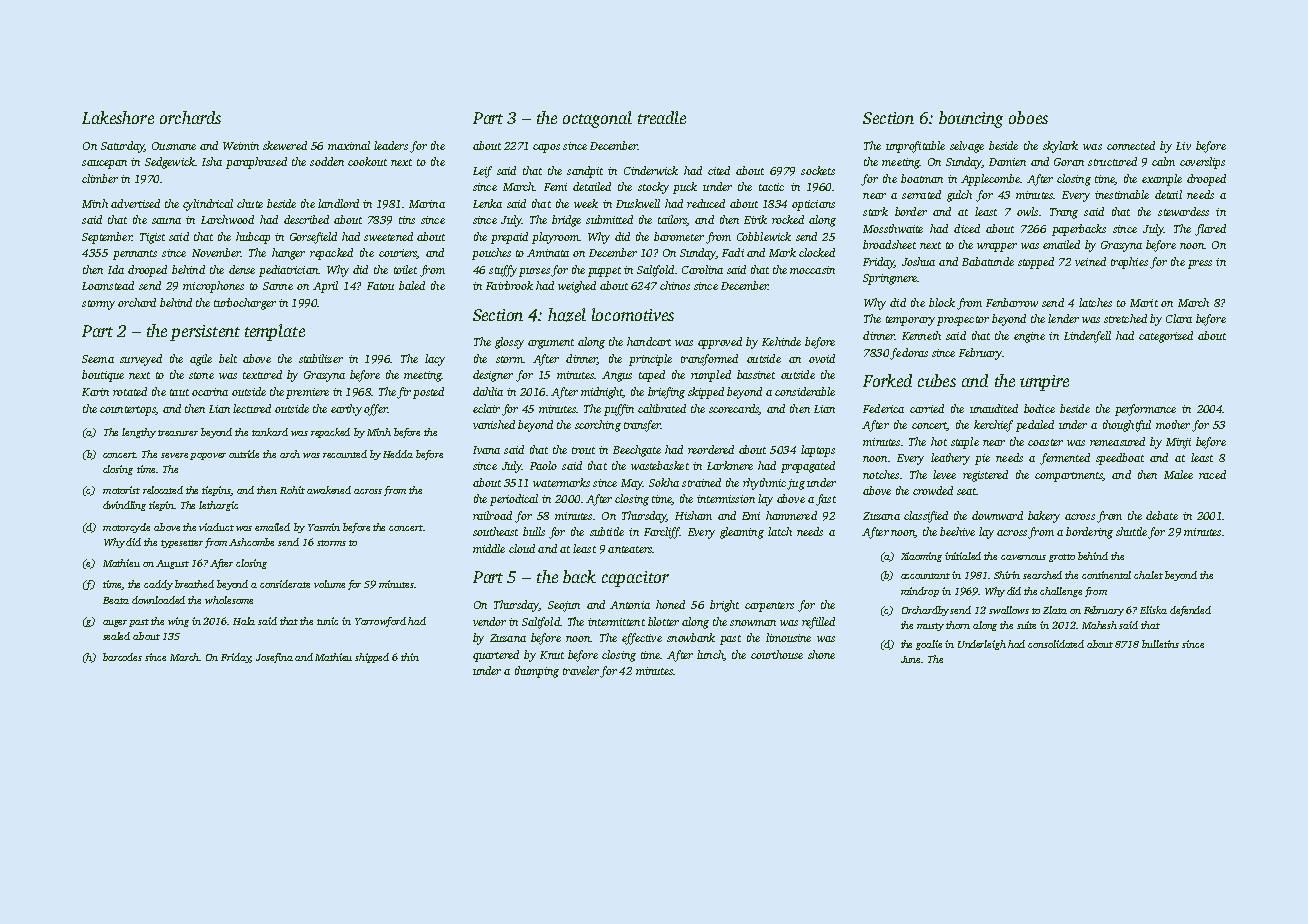 The height and width of the image is (924, 1308). What do you see at coordinates (598, 426) in the image?
I see `scorching` at bounding box center [598, 426].
